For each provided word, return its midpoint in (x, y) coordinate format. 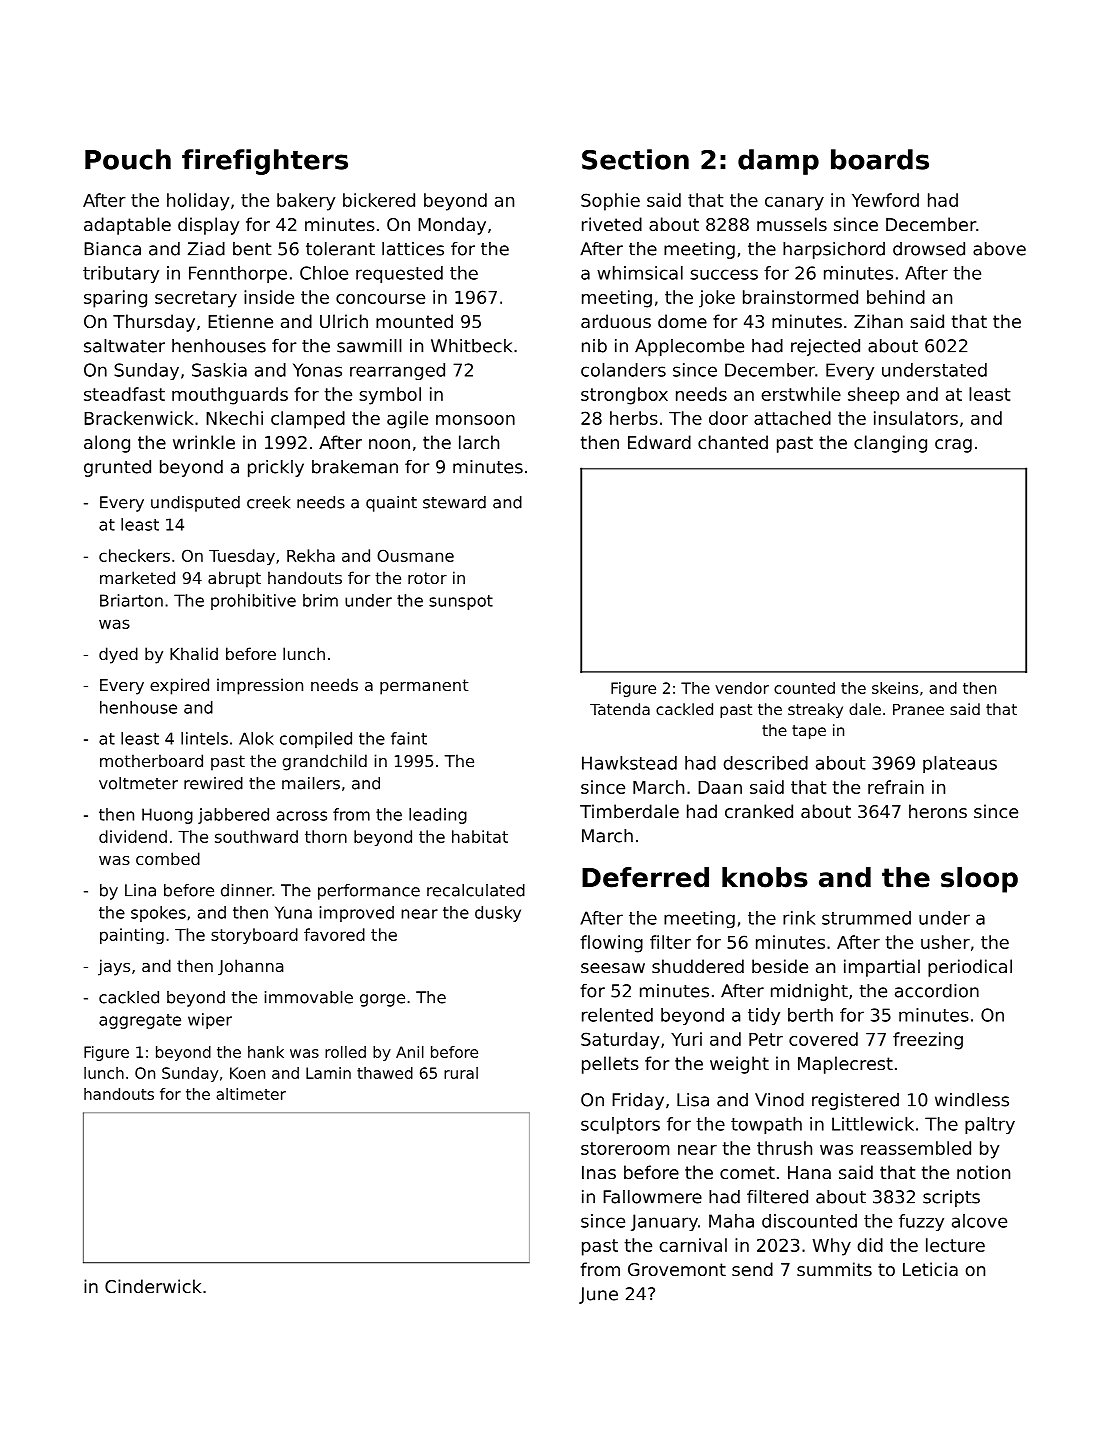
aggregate (140, 1021)
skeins (895, 688)
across (302, 816)
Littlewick (873, 1124)
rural (461, 1073)
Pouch (128, 159)
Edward (659, 442)
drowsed (929, 249)
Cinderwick (153, 1286)
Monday (452, 226)
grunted (117, 468)
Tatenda (620, 709)
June (598, 1295)
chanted (733, 442)
